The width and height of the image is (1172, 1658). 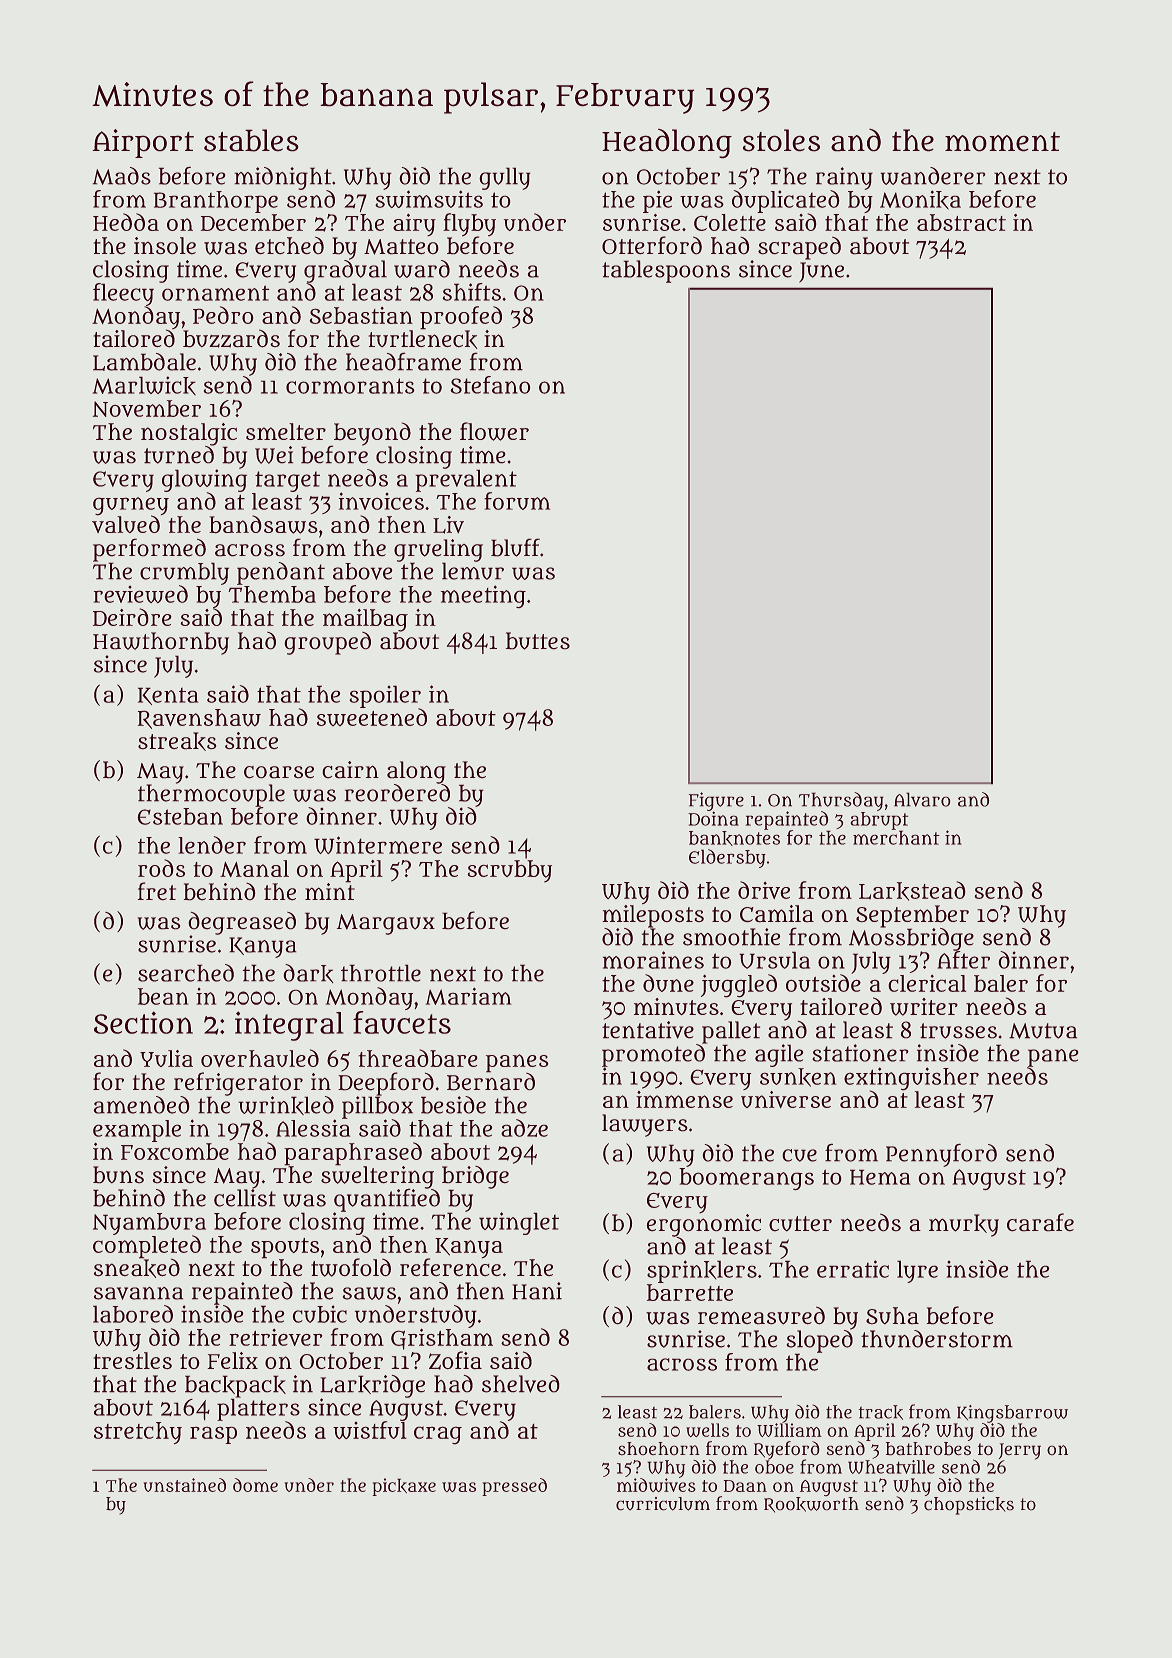 What do you see at coordinates (491, 1081) in the image?
I see `Bernard` at bounding box center [491, 1081].
